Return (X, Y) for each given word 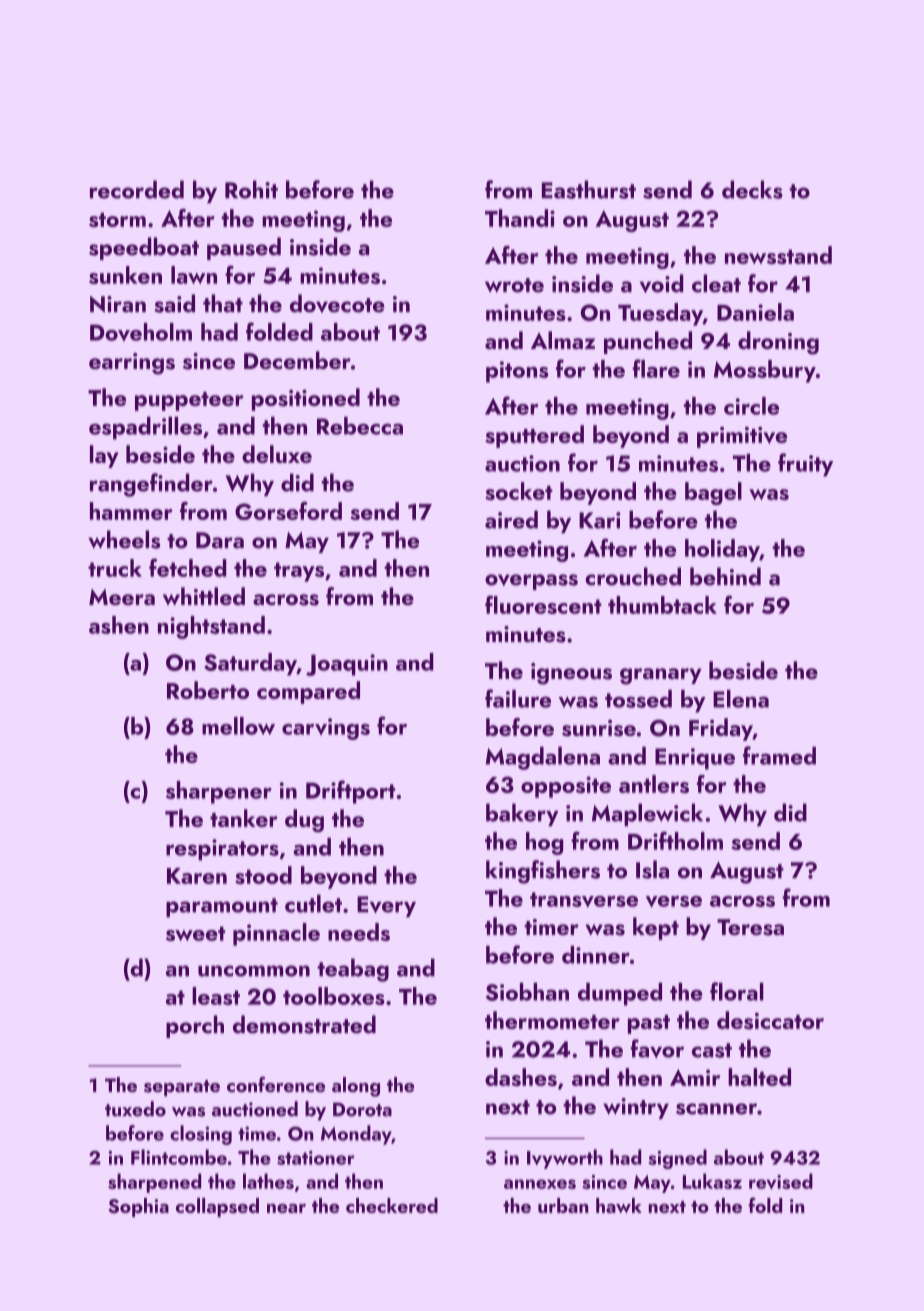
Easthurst (589, 189)
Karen (197, 876)
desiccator (770, 1020)
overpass (531, 582)
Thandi (520, 218)
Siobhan (527, 992)
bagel (713, 493)
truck (115, 568)
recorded (137, 189)
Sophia (138, 1207)
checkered (392, 1205)
